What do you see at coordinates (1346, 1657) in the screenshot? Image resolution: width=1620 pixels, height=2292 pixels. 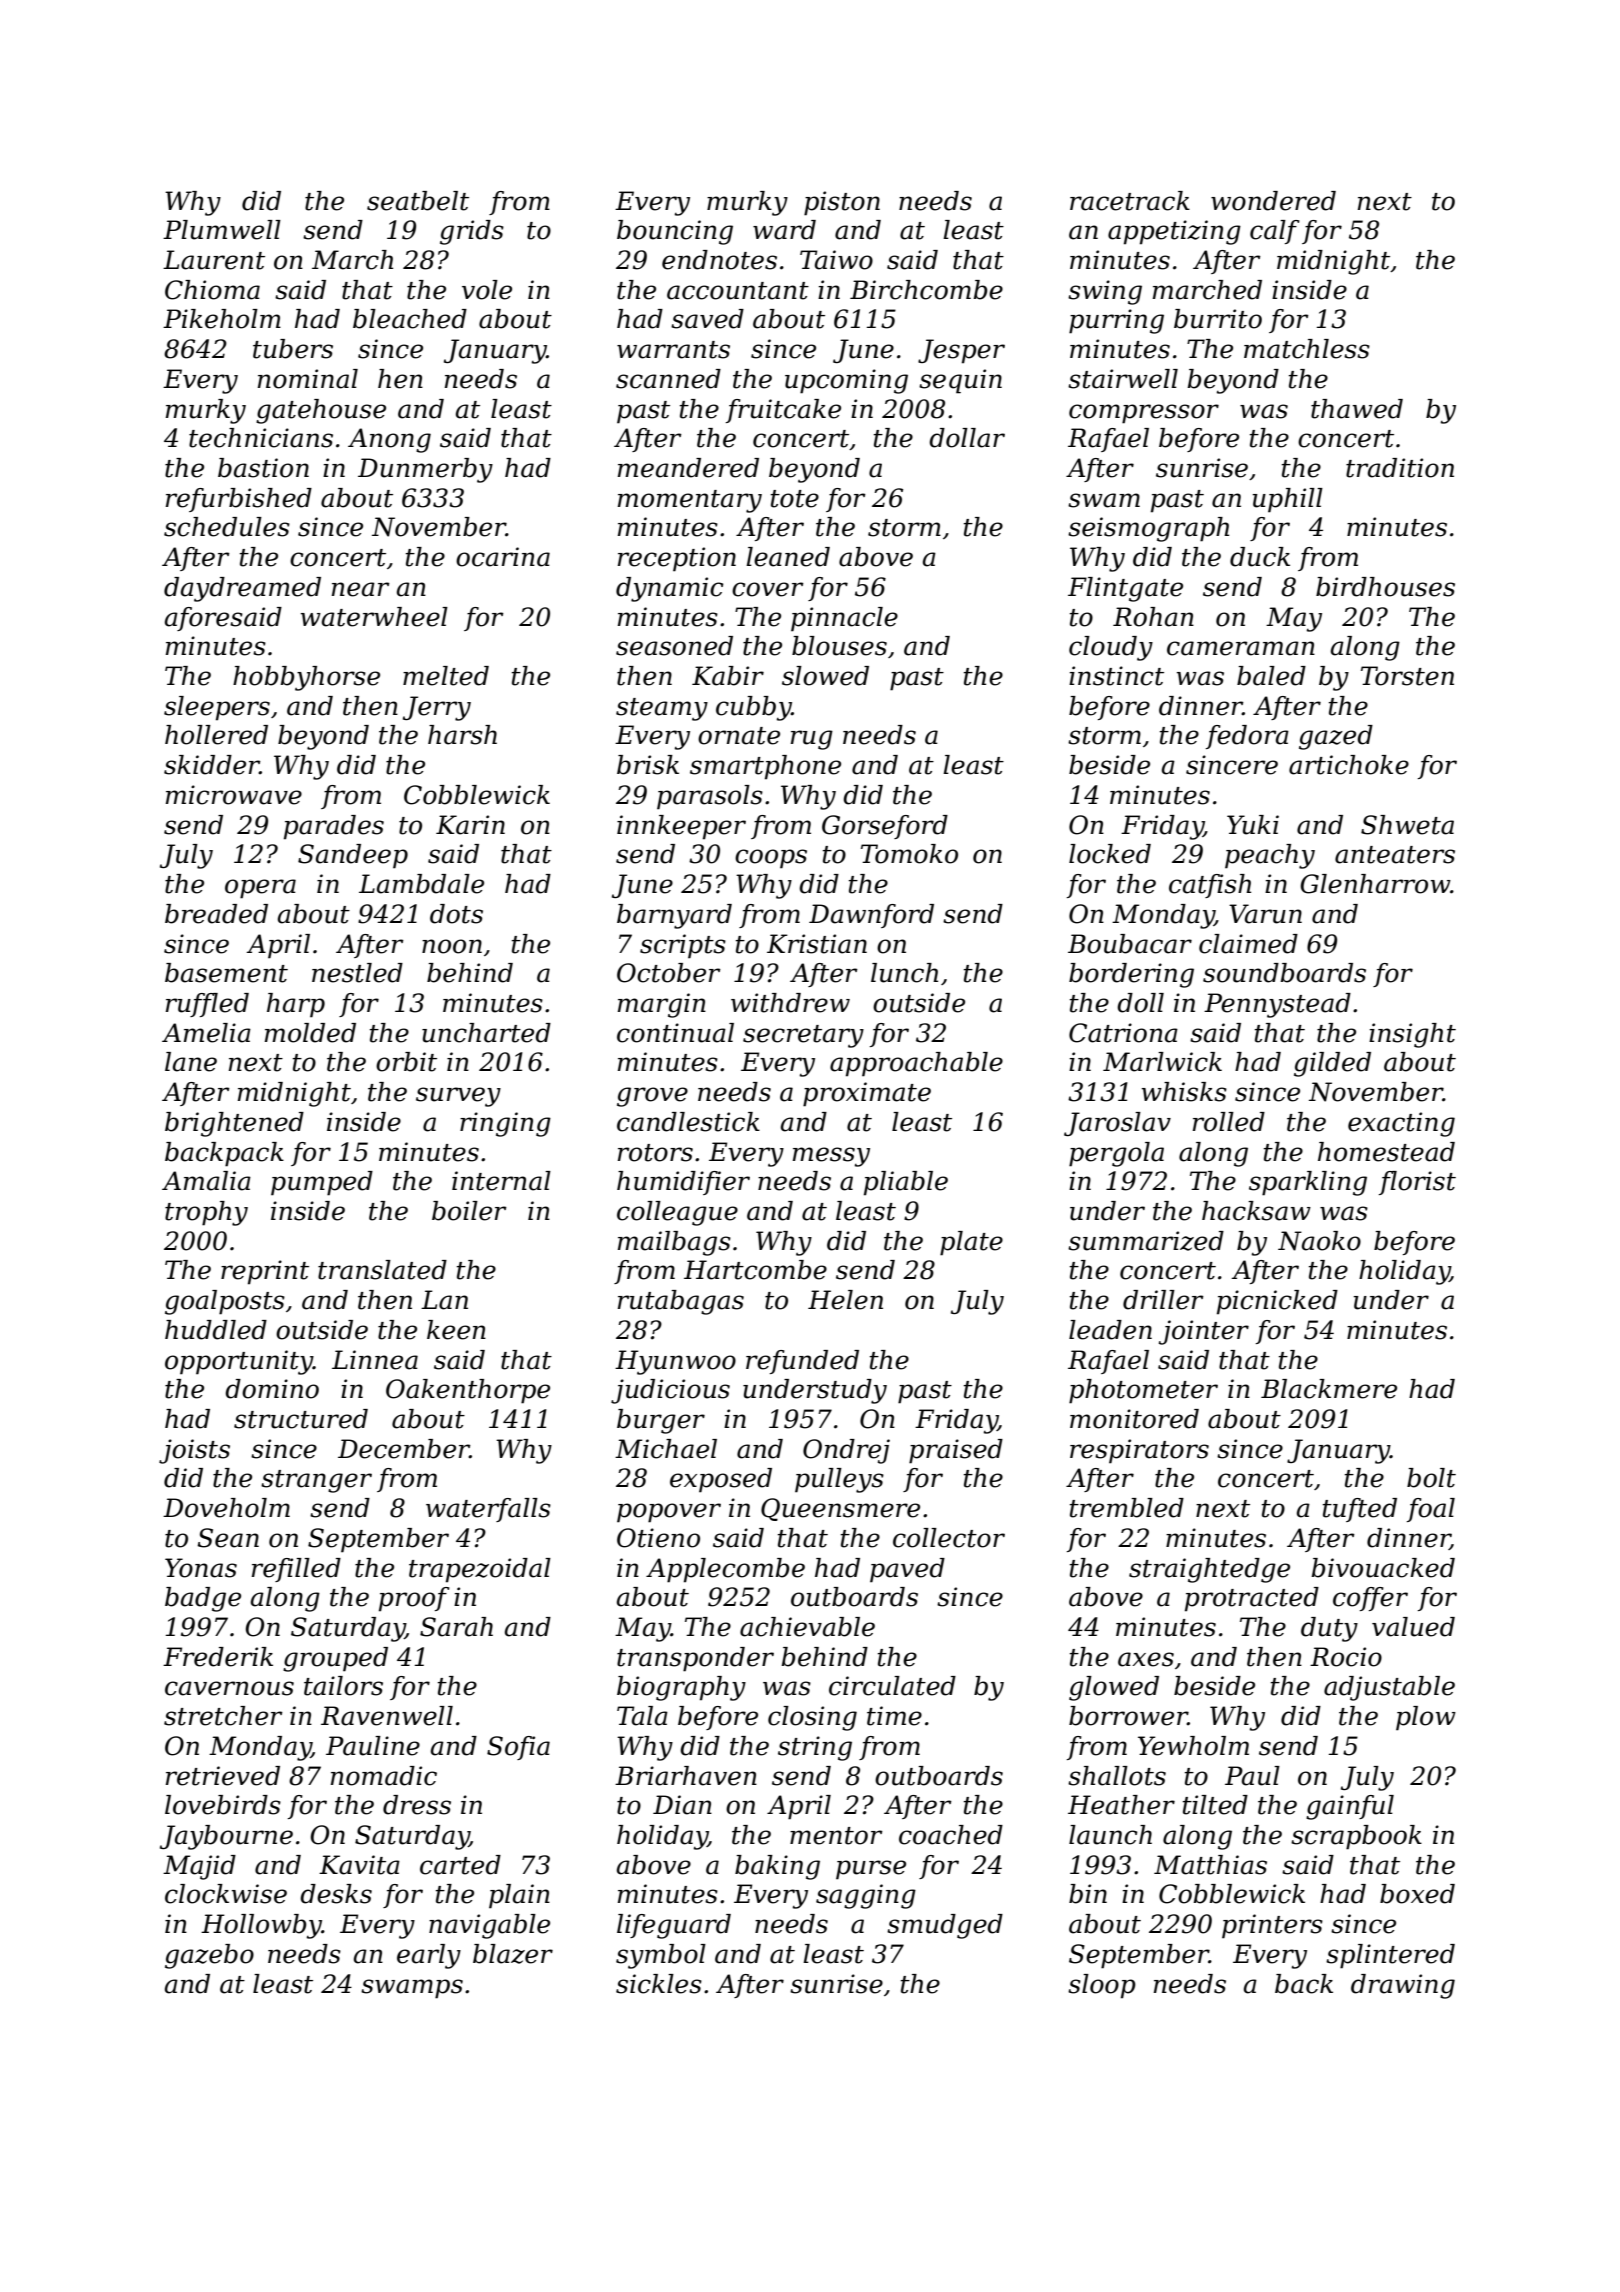 I see `Rocio` at bounding box center [1346, 1657].
